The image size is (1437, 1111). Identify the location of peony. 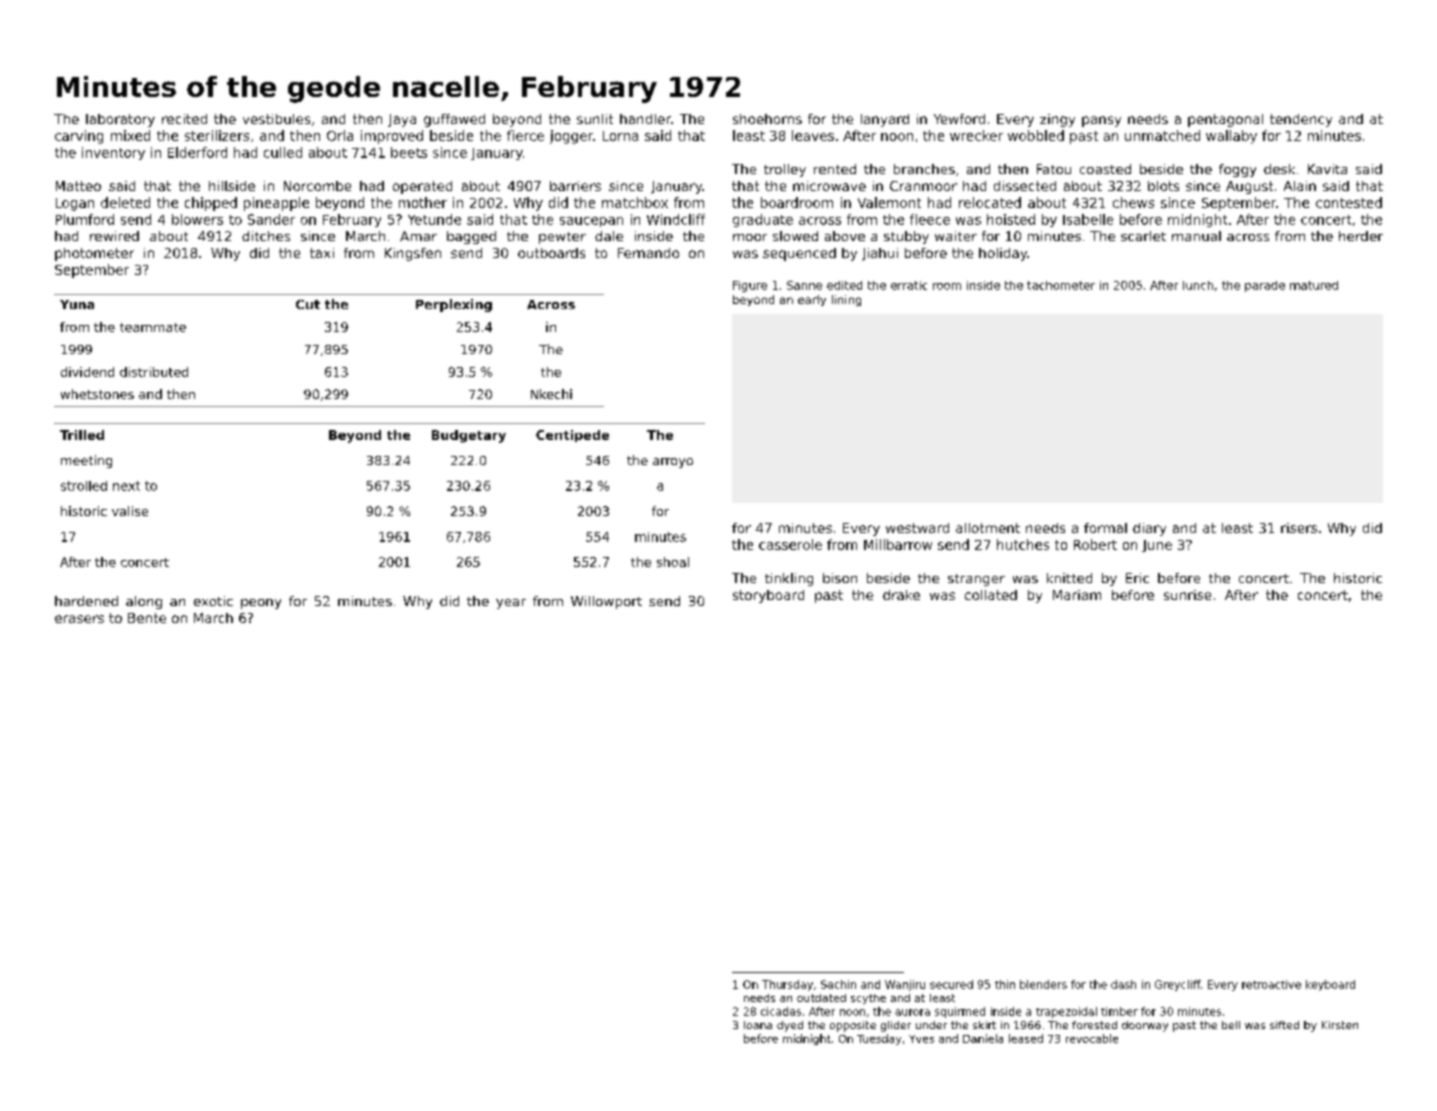
(261, 604).
